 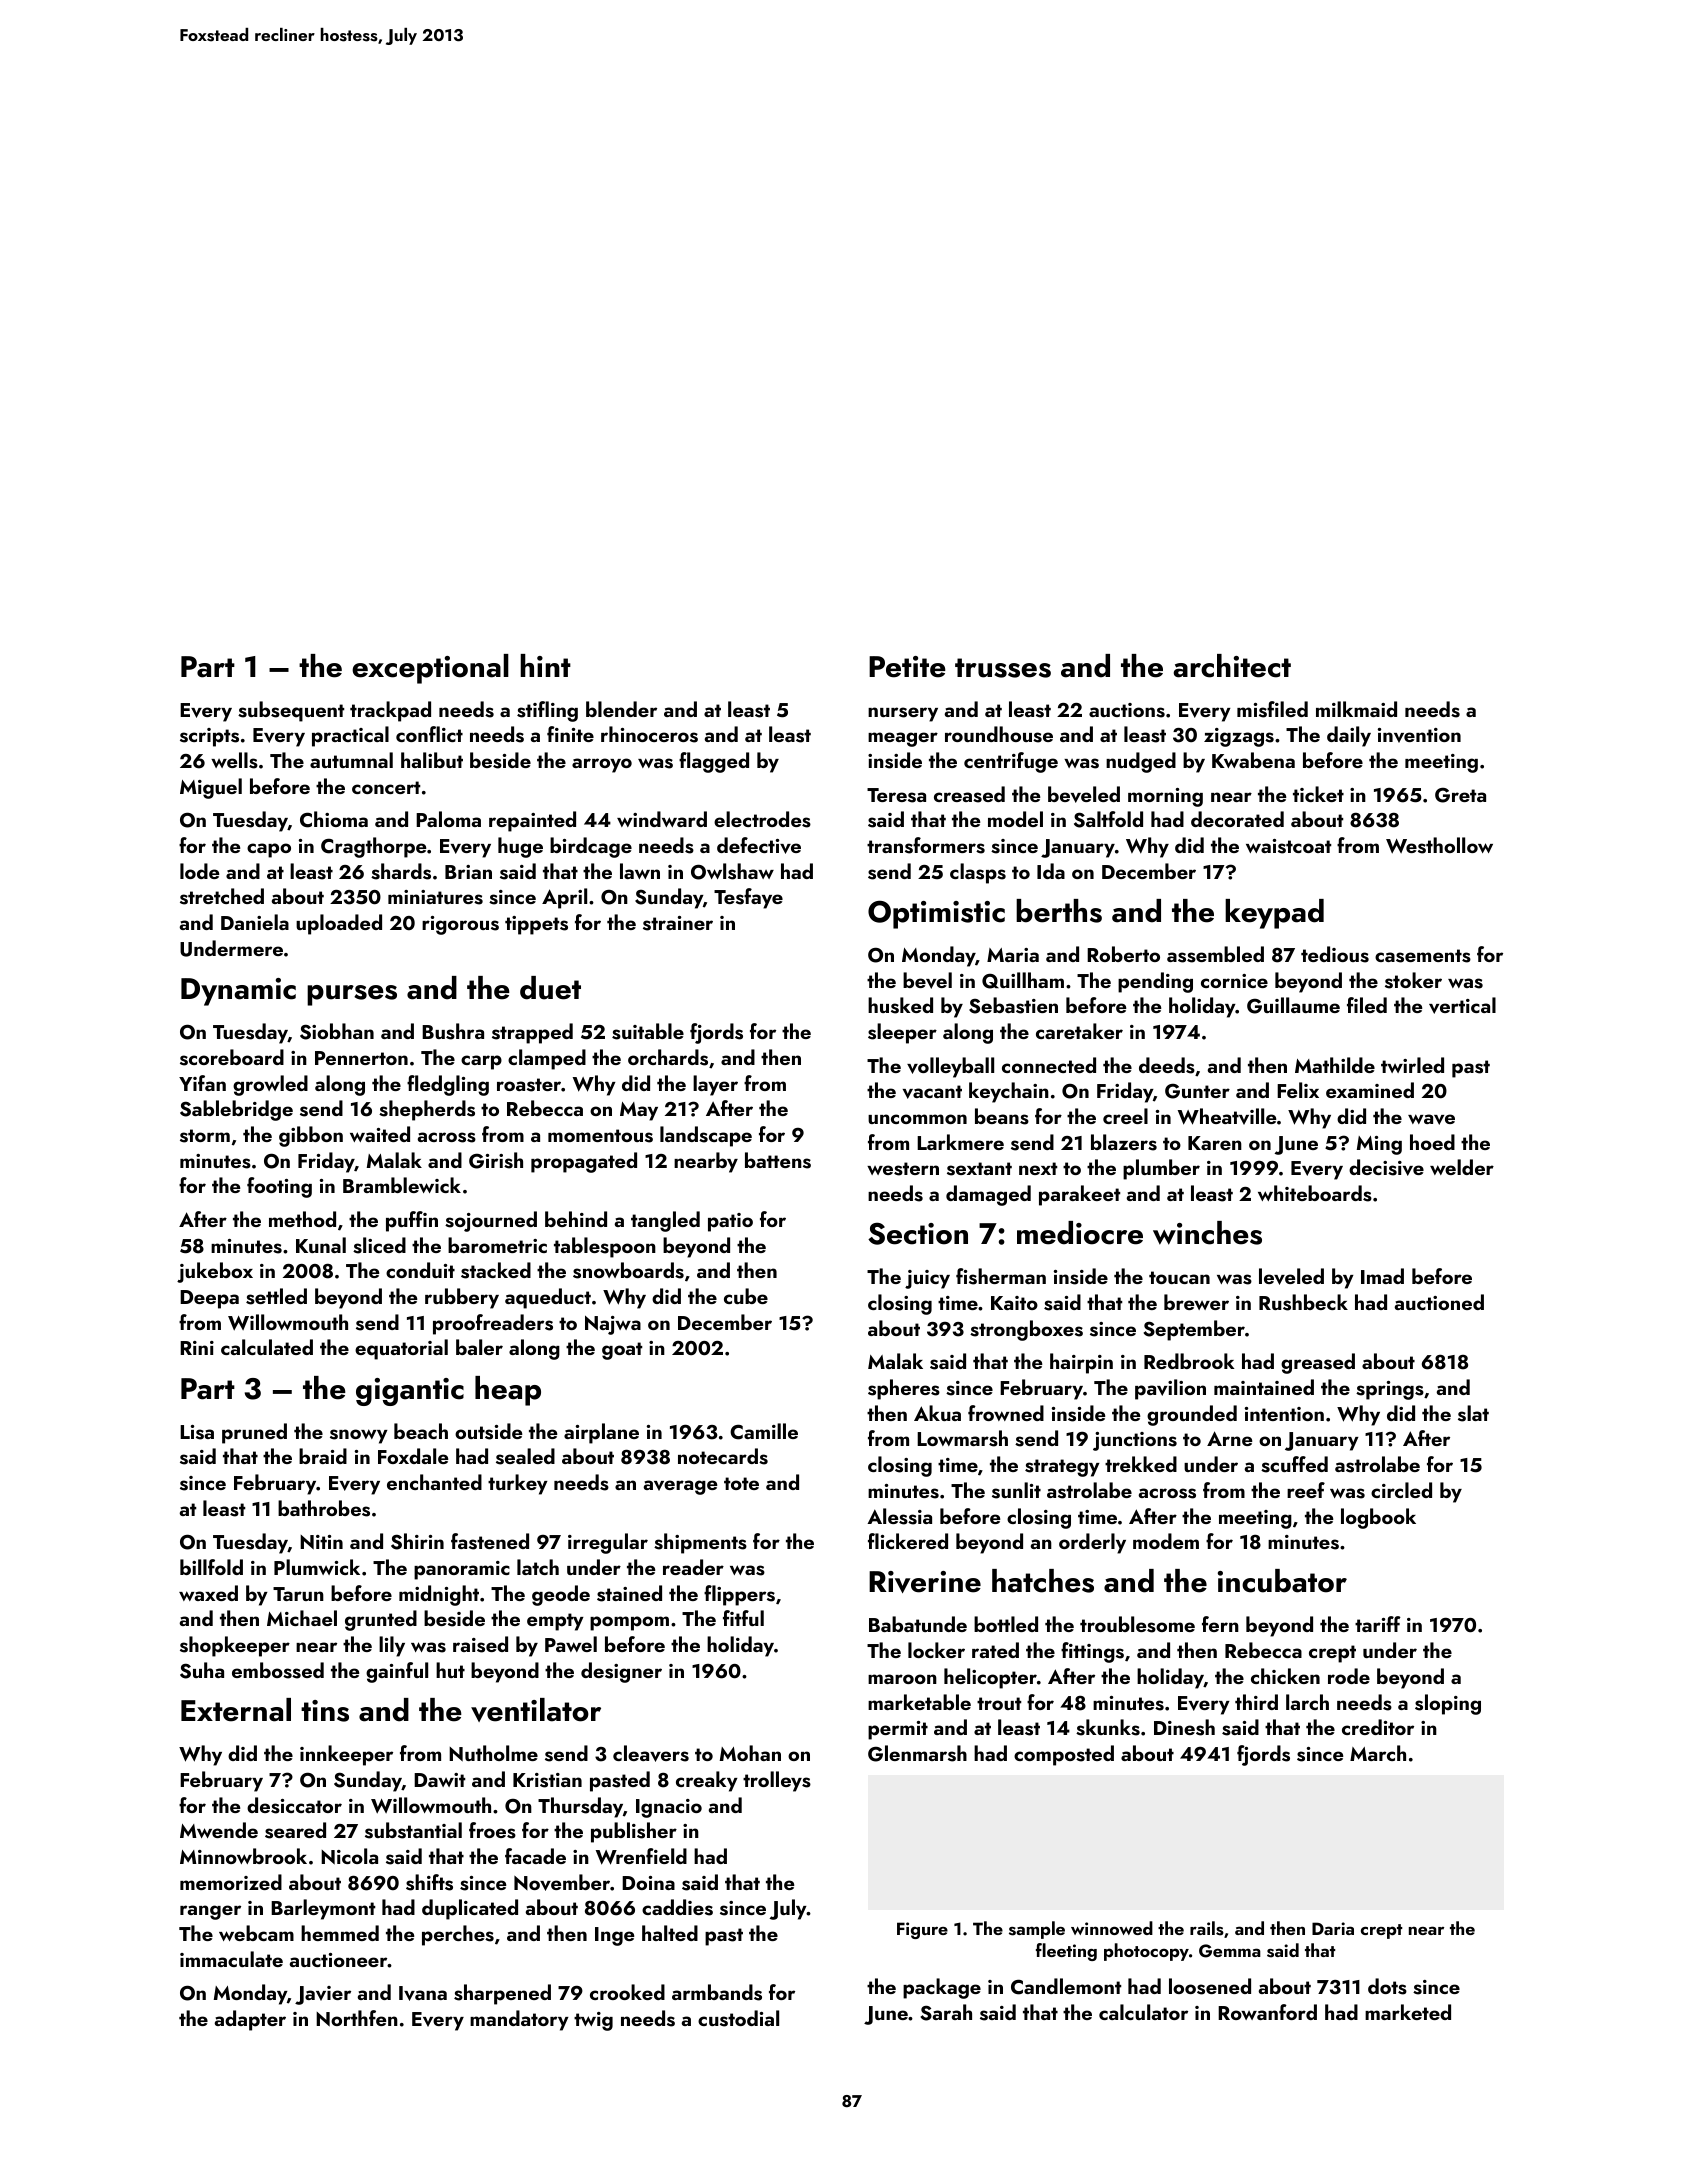 What do you see at coordinates (430, 669) in the screenshot?
I see `exceptional` at bounding box center [430, 669].
